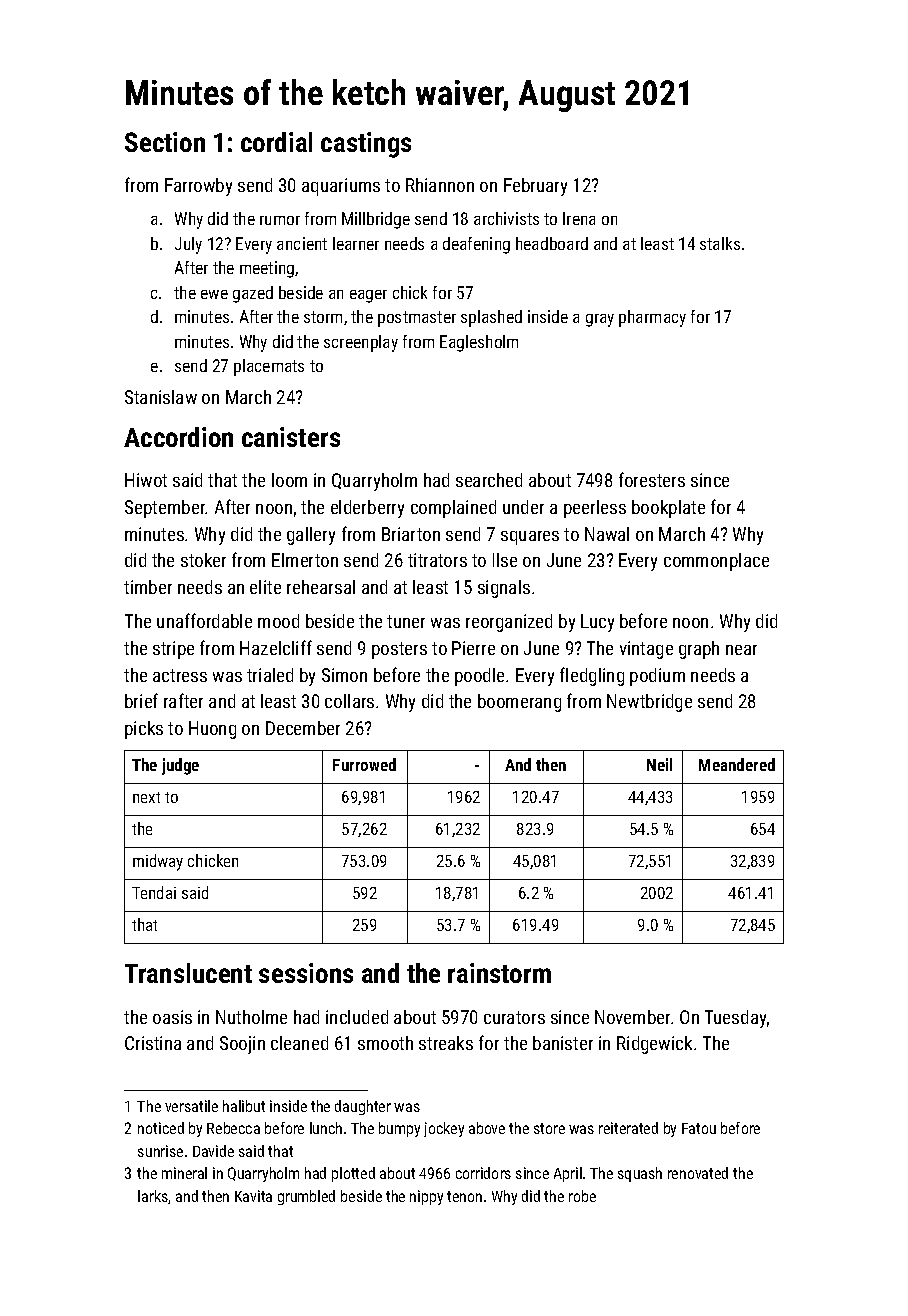 Image resolution: width=908 pixels, height=1316 pixels. I want to click on renovated, so click(698, 1173).
